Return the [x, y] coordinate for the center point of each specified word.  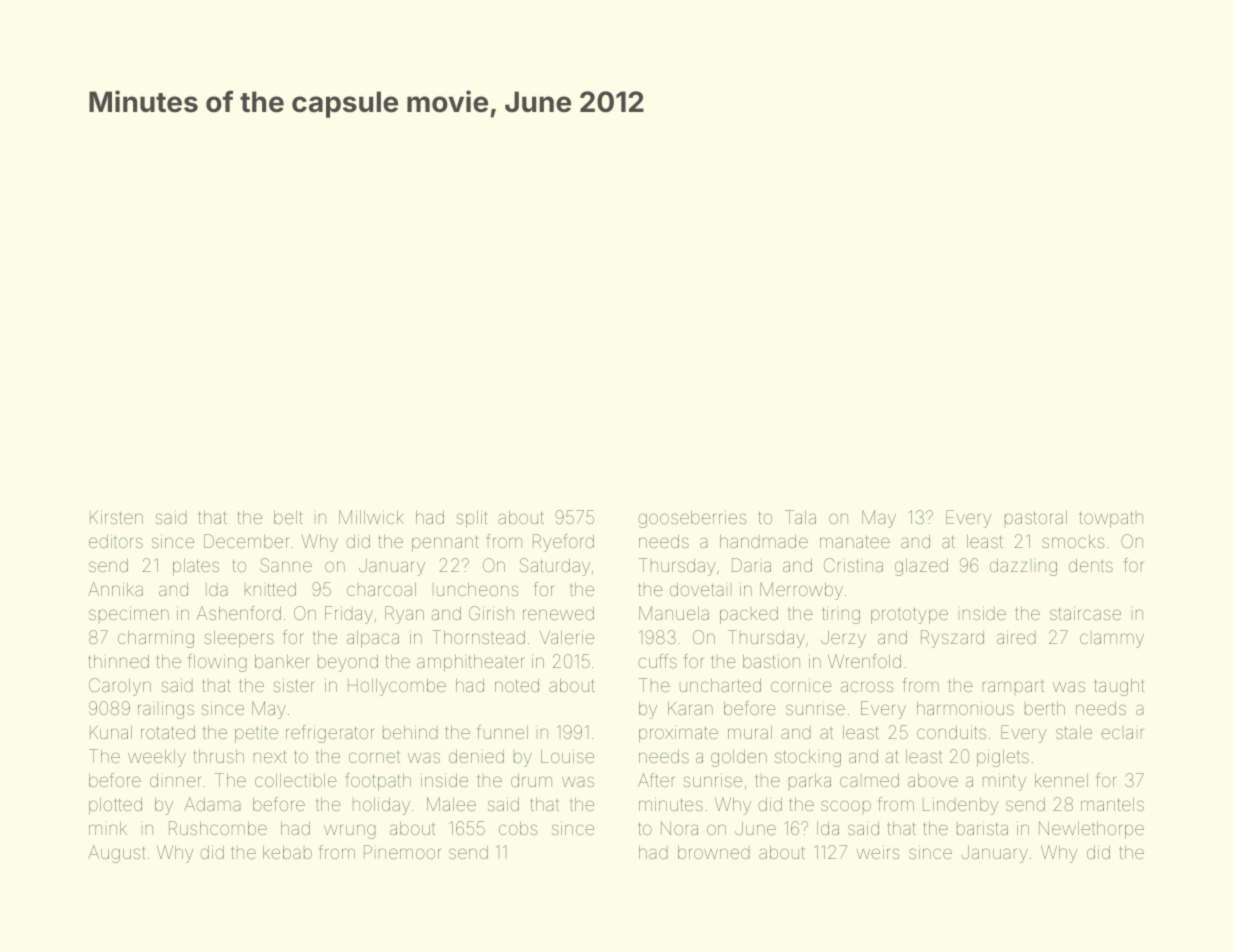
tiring [841, 615]
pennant [445, 543]
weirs [878, 852]
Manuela [674, 613]
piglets [1003, 758]
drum [531, 780]
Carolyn [120, 687]
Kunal [111, 732]
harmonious [965, 708]
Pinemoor [403, 852]
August [116, 854]
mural [750, 732]
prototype [909, 615]
